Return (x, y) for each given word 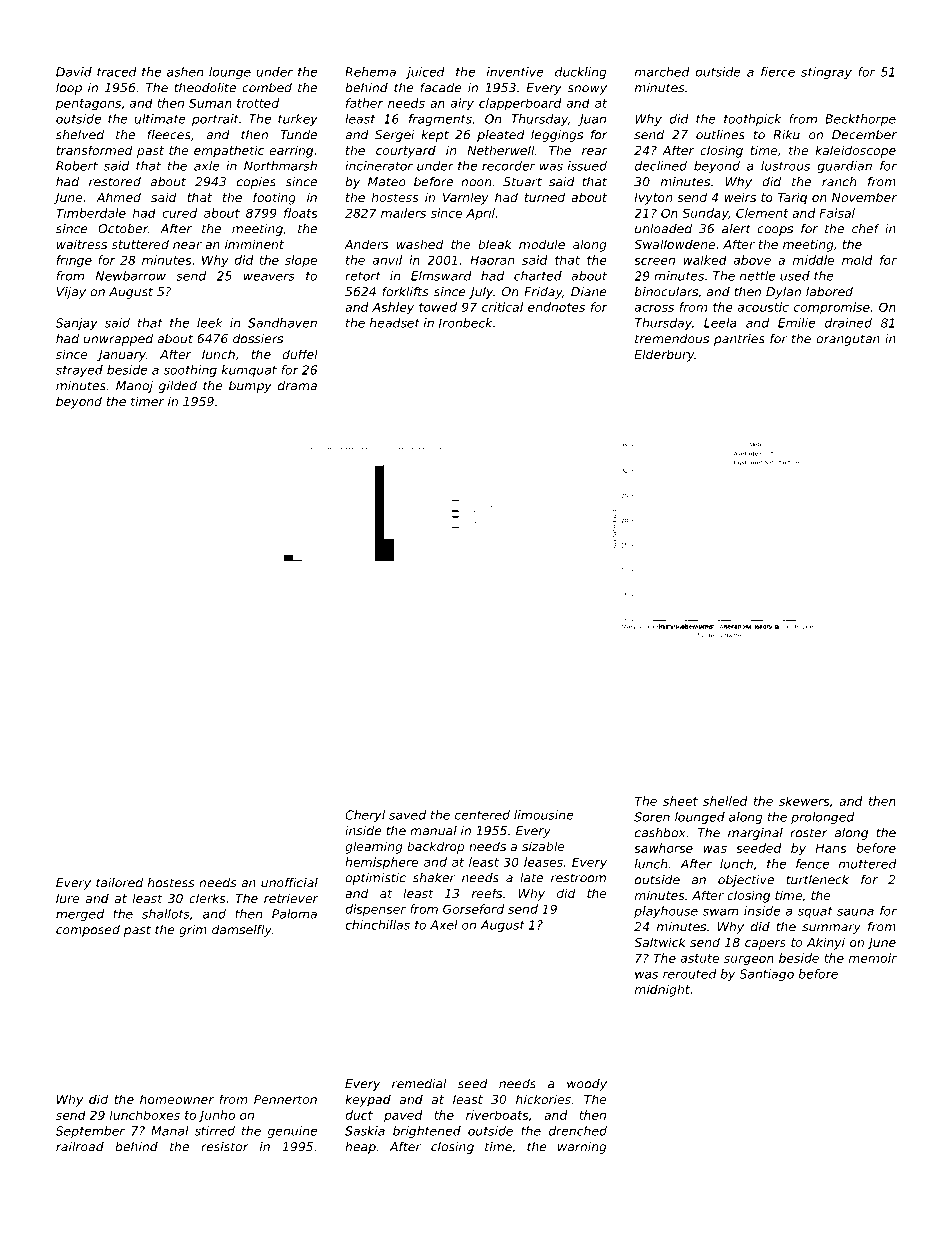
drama (297, 386)
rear (595, 151)
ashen (185, 72)
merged (80, 915)
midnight (662, 990)
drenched (578, 1131)
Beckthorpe (860, 120)
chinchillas (377, 925)
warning (582, 1148)
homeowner (177, 1099)
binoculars (666, 292)
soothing (190, 371)
